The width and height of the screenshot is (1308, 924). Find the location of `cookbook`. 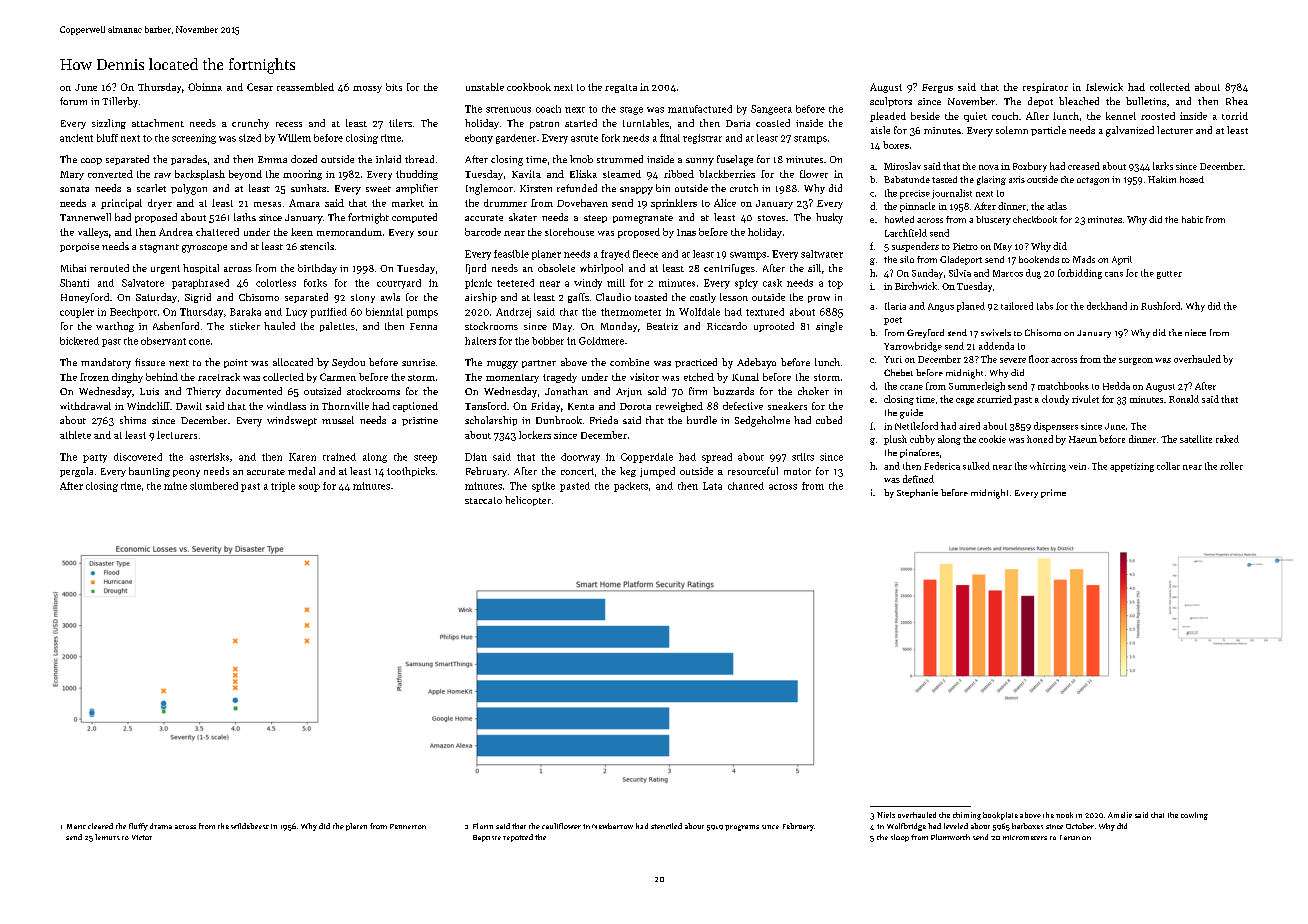

cookbook is located at coordinates (529, 87).
